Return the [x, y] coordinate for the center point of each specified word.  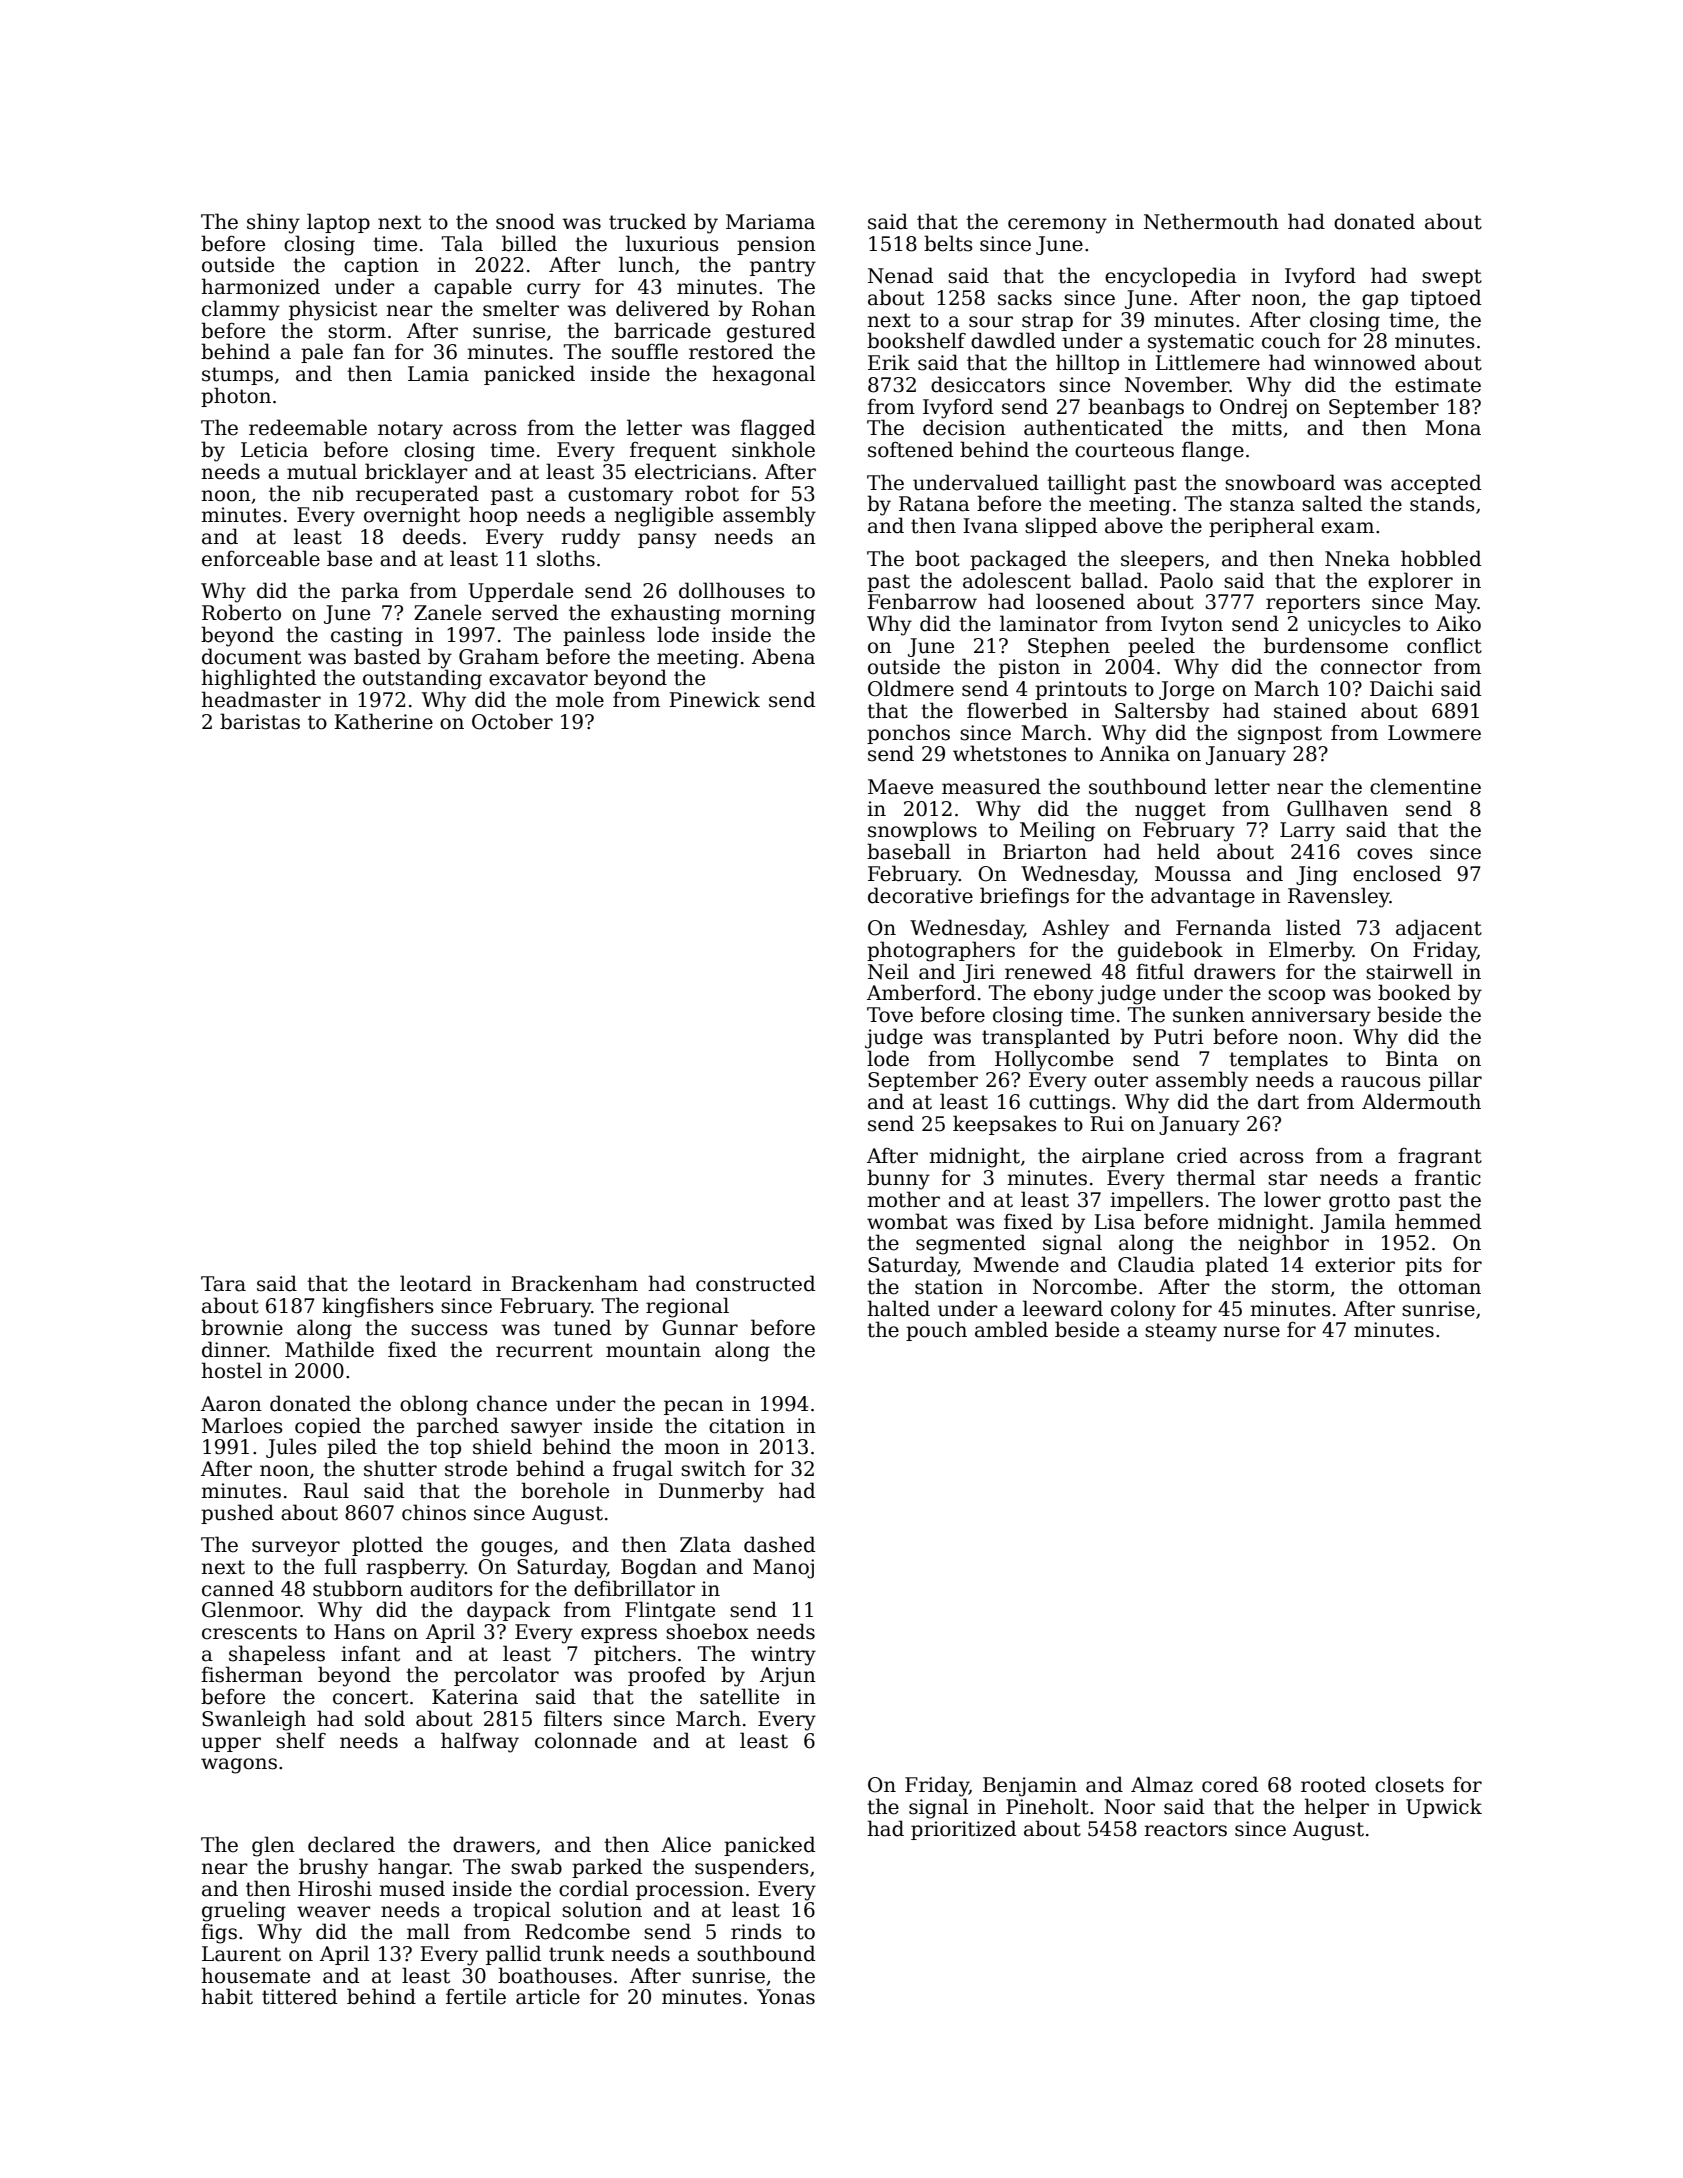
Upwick [1444, 1808]
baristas [260, 721]
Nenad [901, 275]
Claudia [1156, 1264]
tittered [300, 1996]
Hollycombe [1054, 1060]
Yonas [786, 1997]
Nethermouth [1211, 221]
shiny [273, 223]
